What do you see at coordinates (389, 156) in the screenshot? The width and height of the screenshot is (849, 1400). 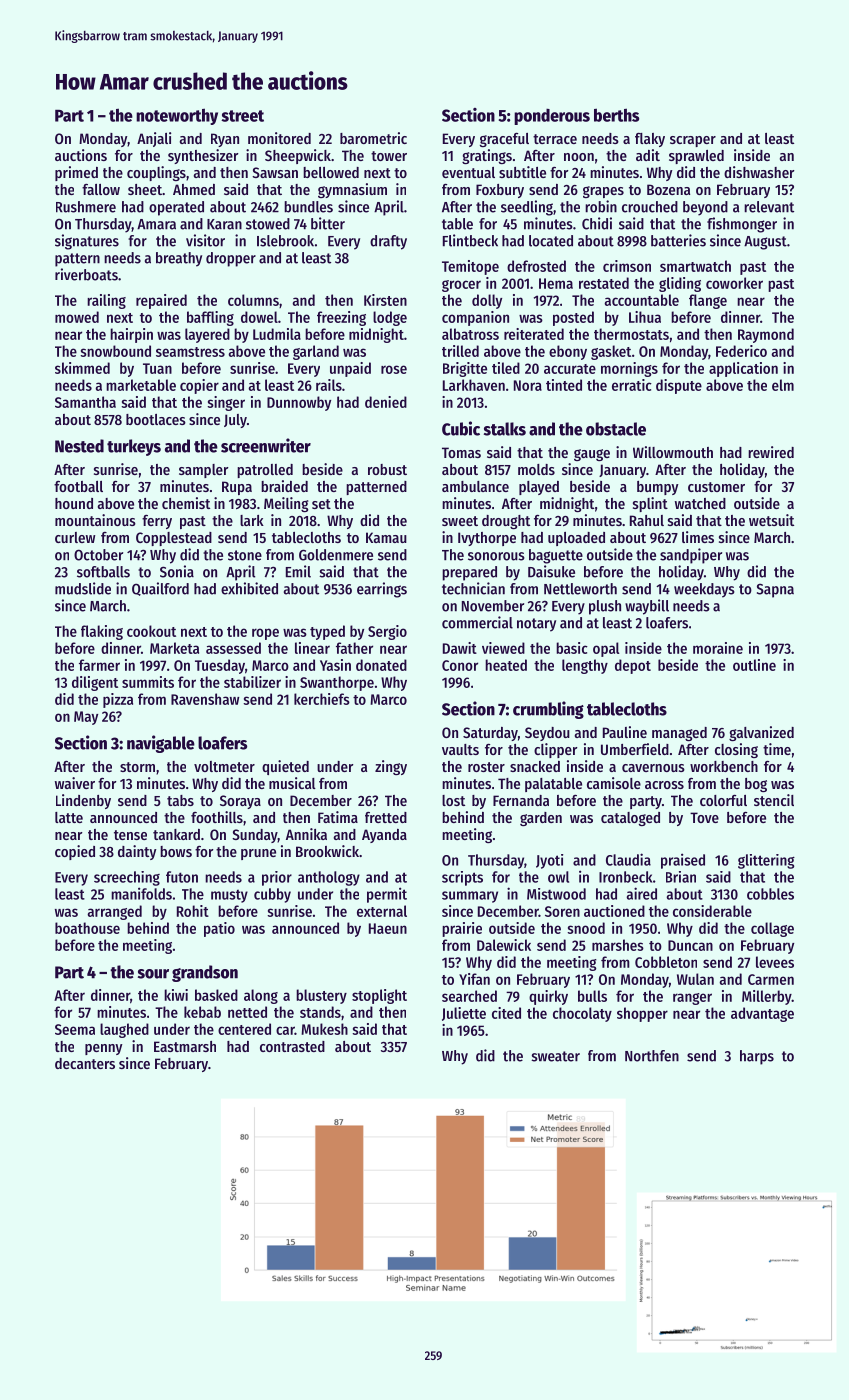 I see `tower` at bounding box center [389, 156].
